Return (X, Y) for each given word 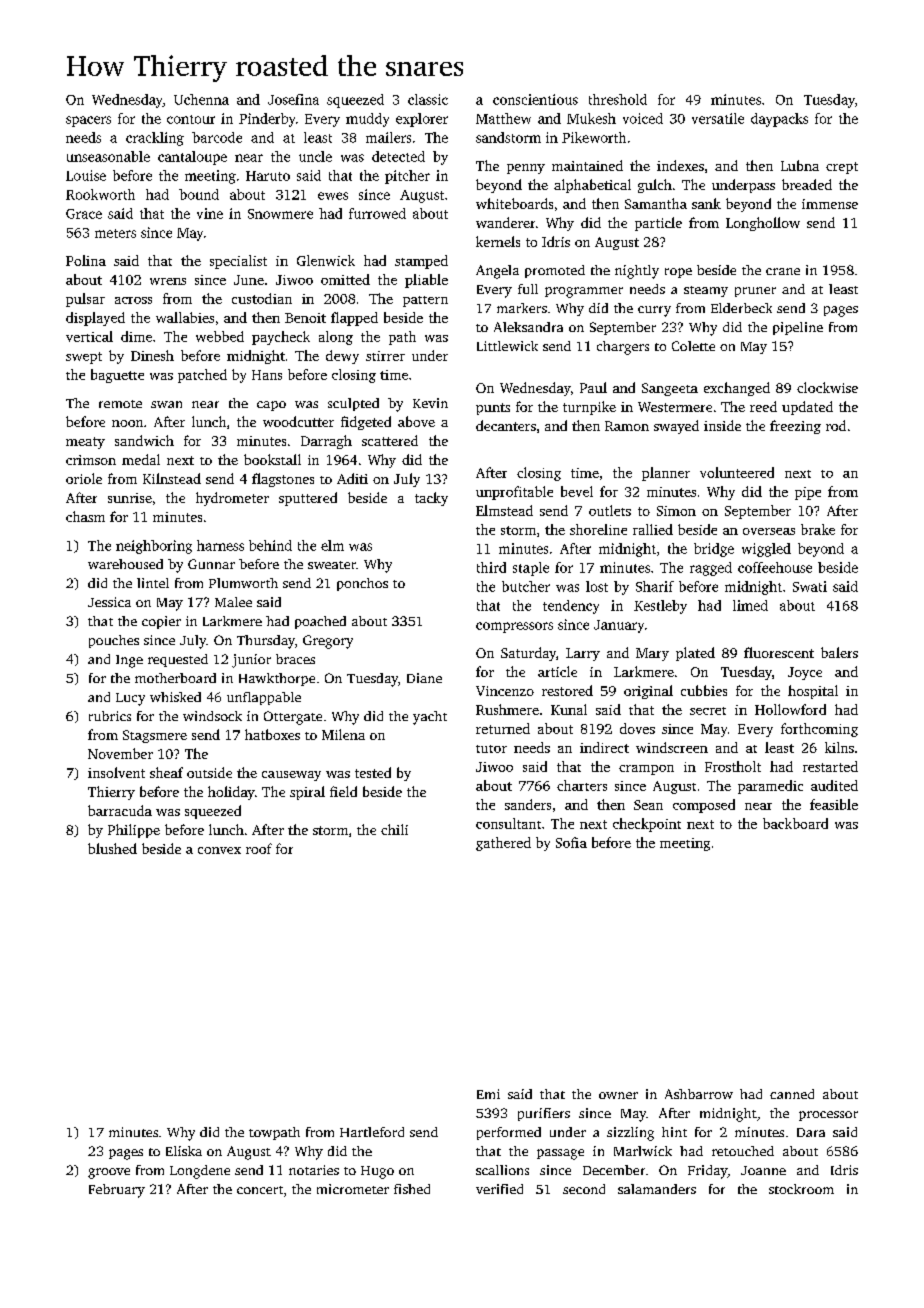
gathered (503, 844)
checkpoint (647, 825)
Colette (693, 346)
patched (202, 376)
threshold (618, 99)
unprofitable (514, 493)
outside (209, 772)
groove (109, 1173)
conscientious (535, 99)
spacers (88, 121)
